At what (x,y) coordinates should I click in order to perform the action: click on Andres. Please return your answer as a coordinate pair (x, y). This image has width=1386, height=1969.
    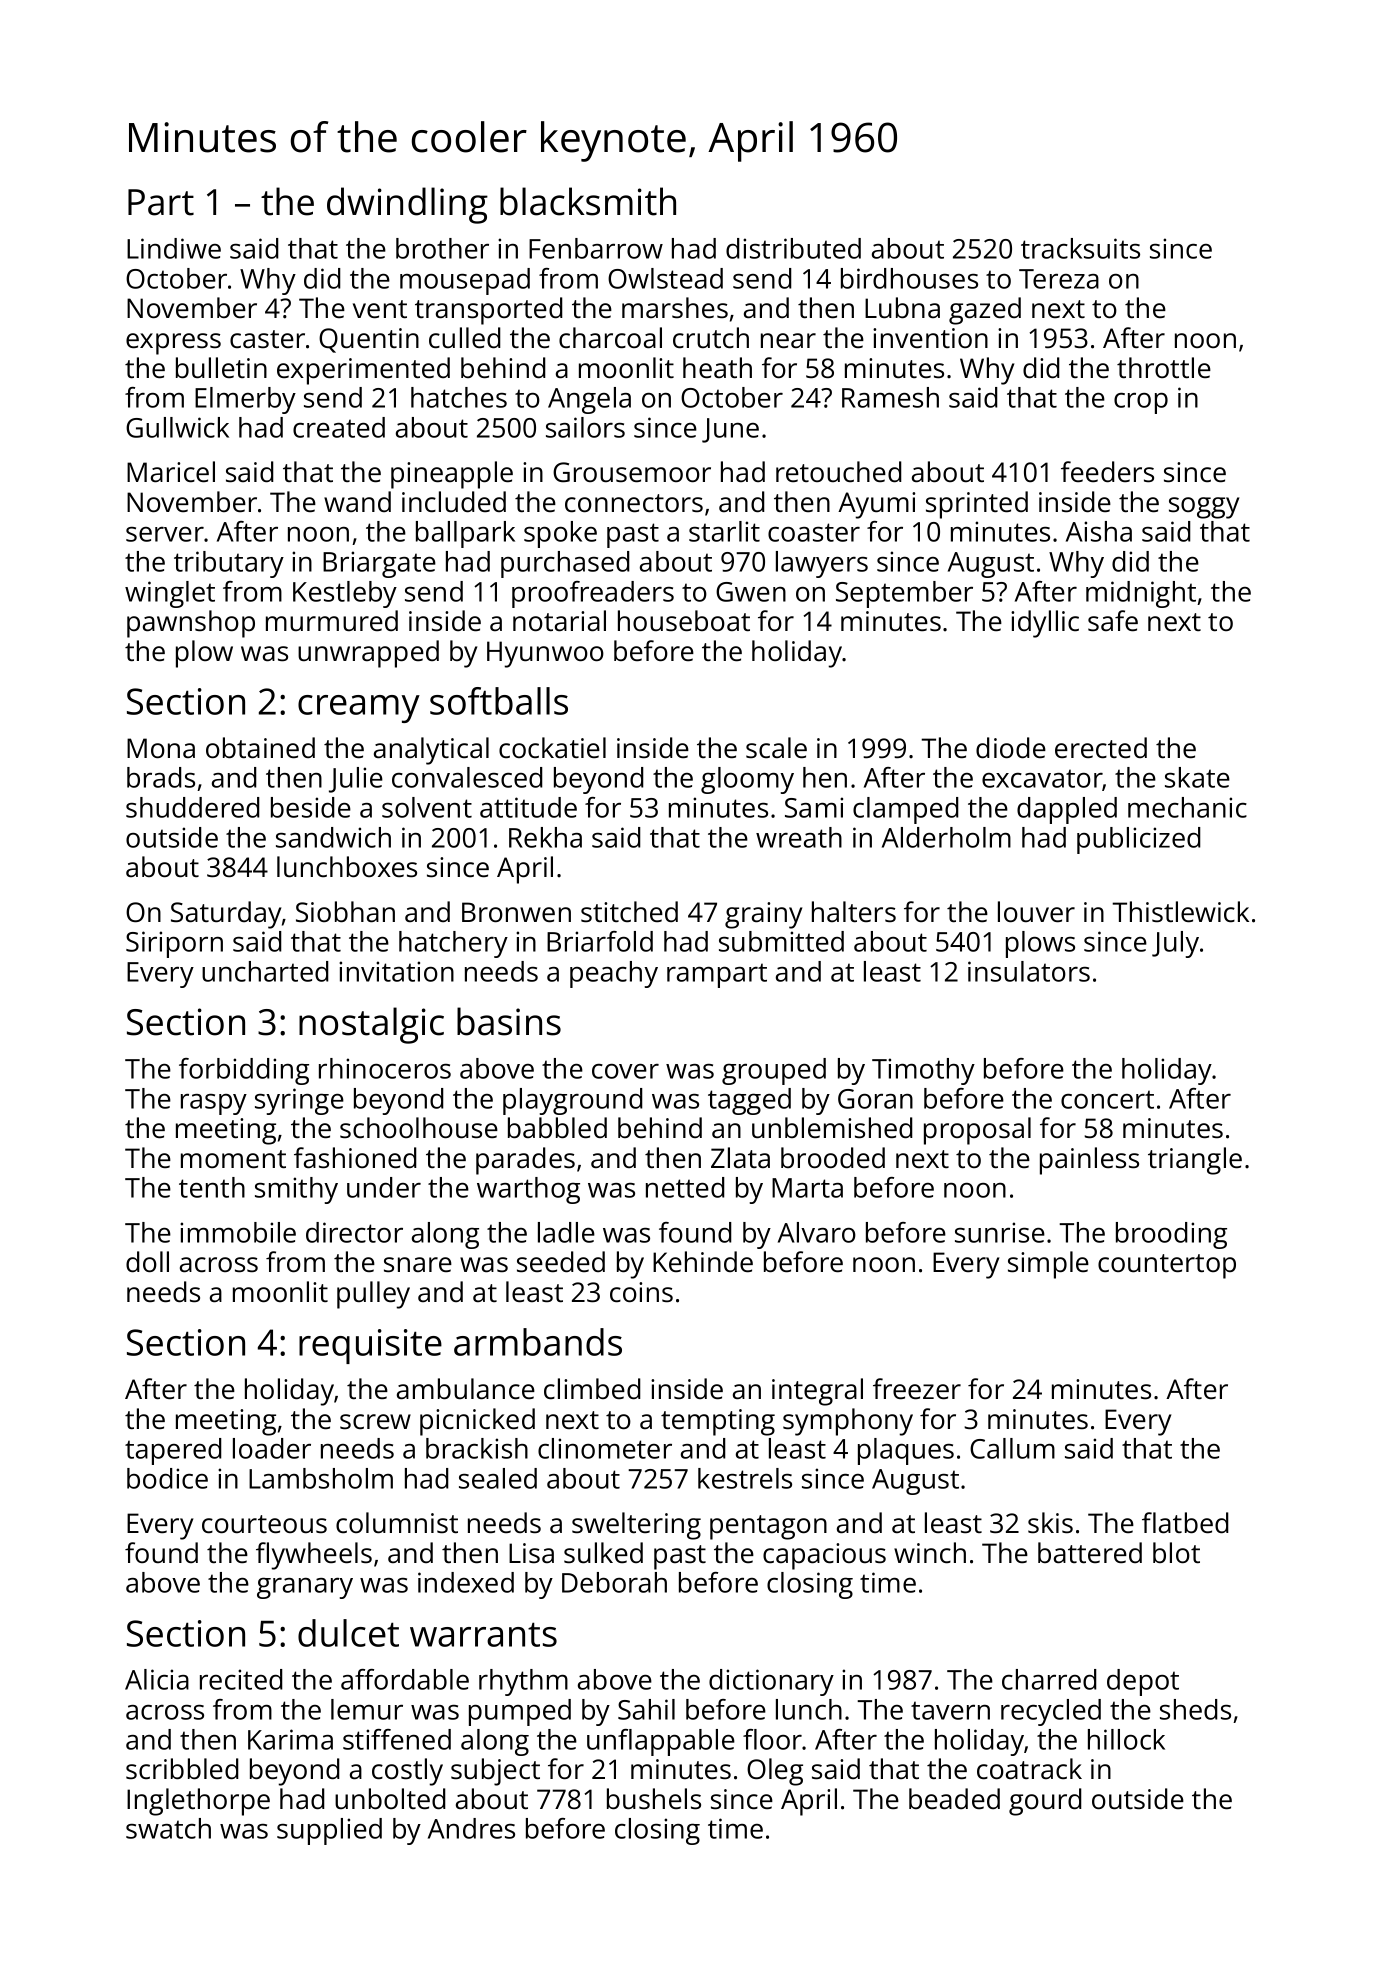
    Looking at the image, I should click on (471, 1828).
